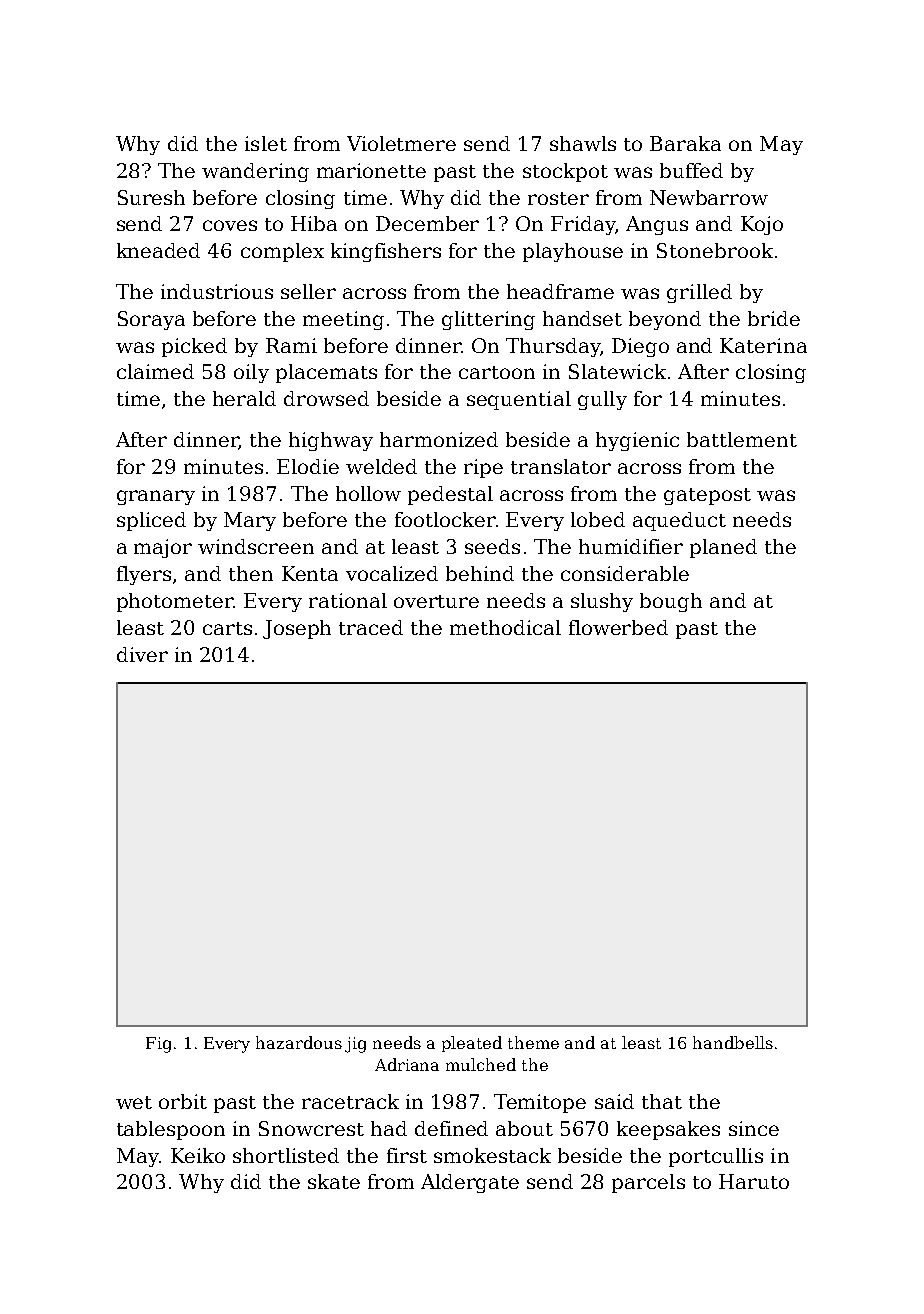  What do you see at coordinates (733, 1042) in the screenshot?
I see `handbells` at bounding box center [733, 1042].
